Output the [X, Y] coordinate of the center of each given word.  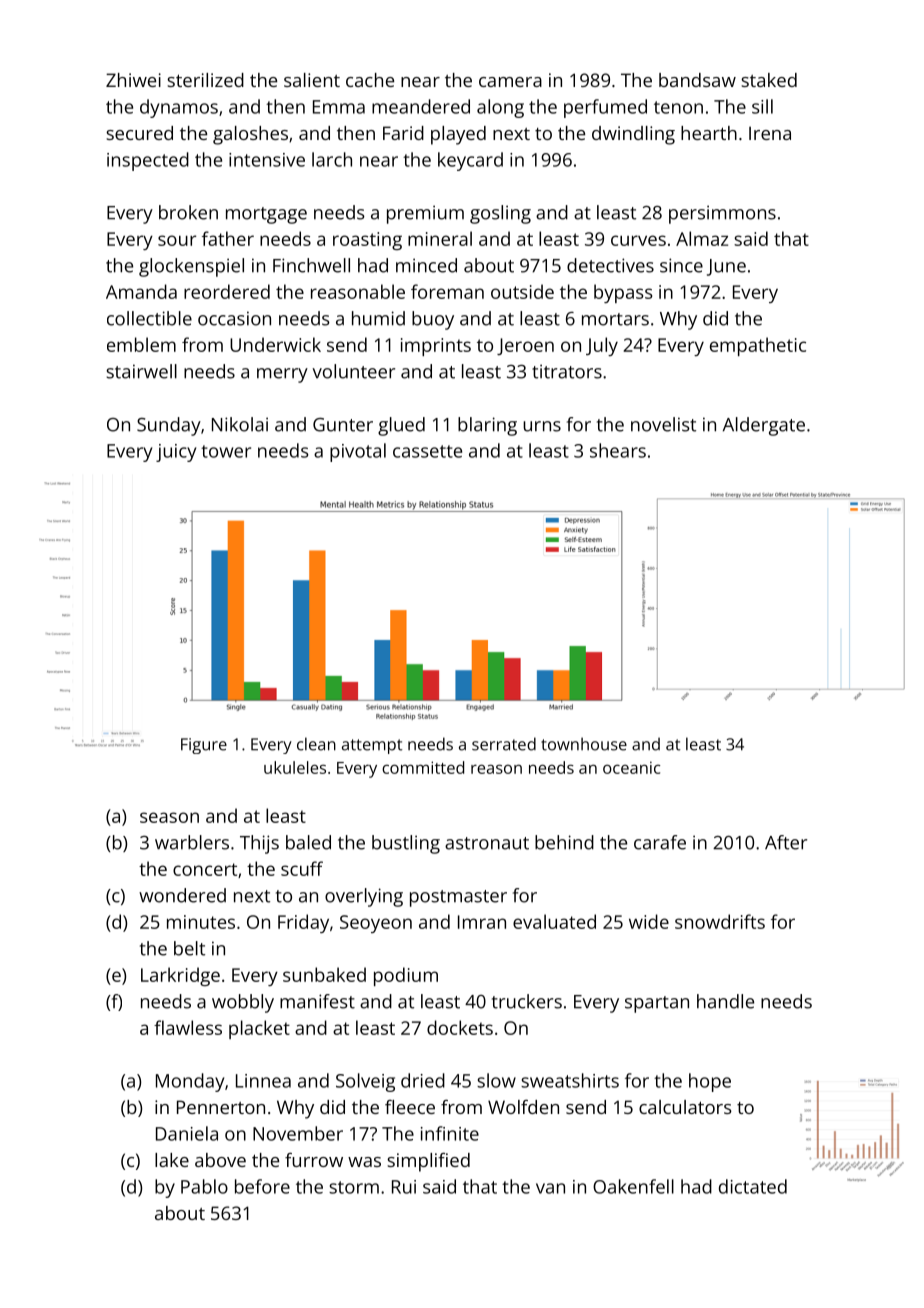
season [169, 817]
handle [725, 1001]
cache [370, 80]
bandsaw [697, 80]
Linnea [263, 1081]
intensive [267, 160]
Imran [482, 922]
